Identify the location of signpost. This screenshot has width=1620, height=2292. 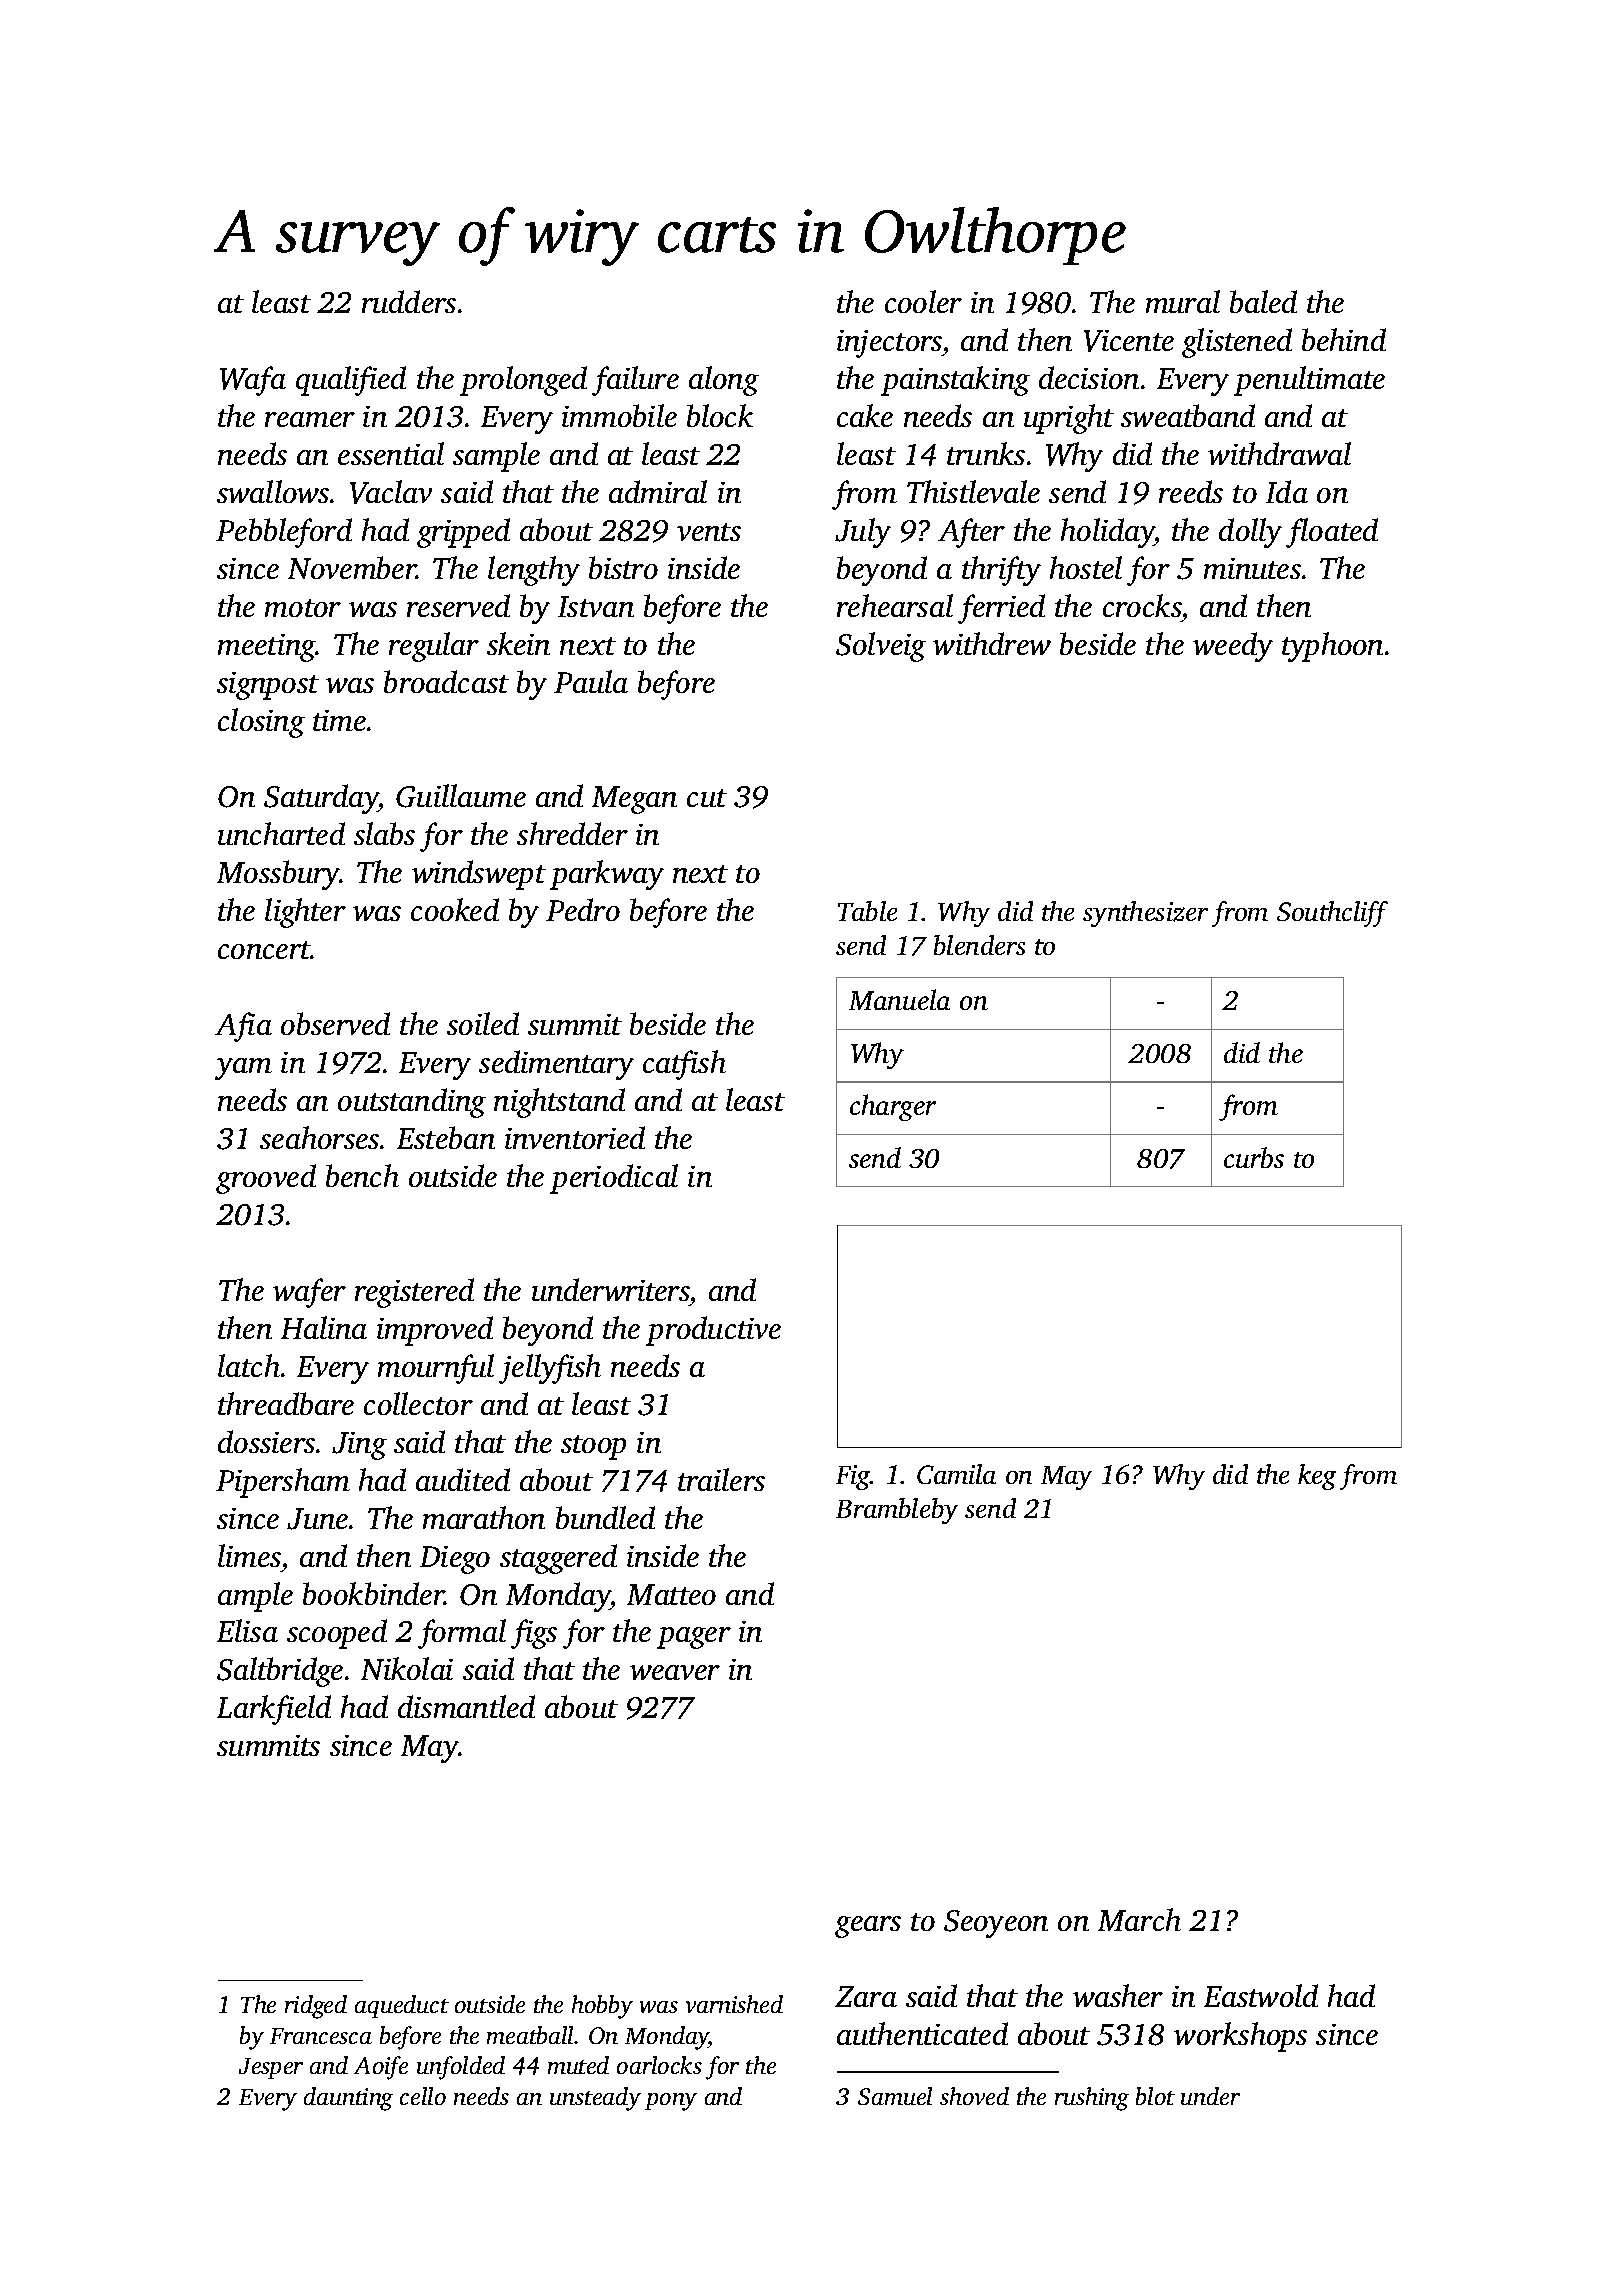
(268, 686).
